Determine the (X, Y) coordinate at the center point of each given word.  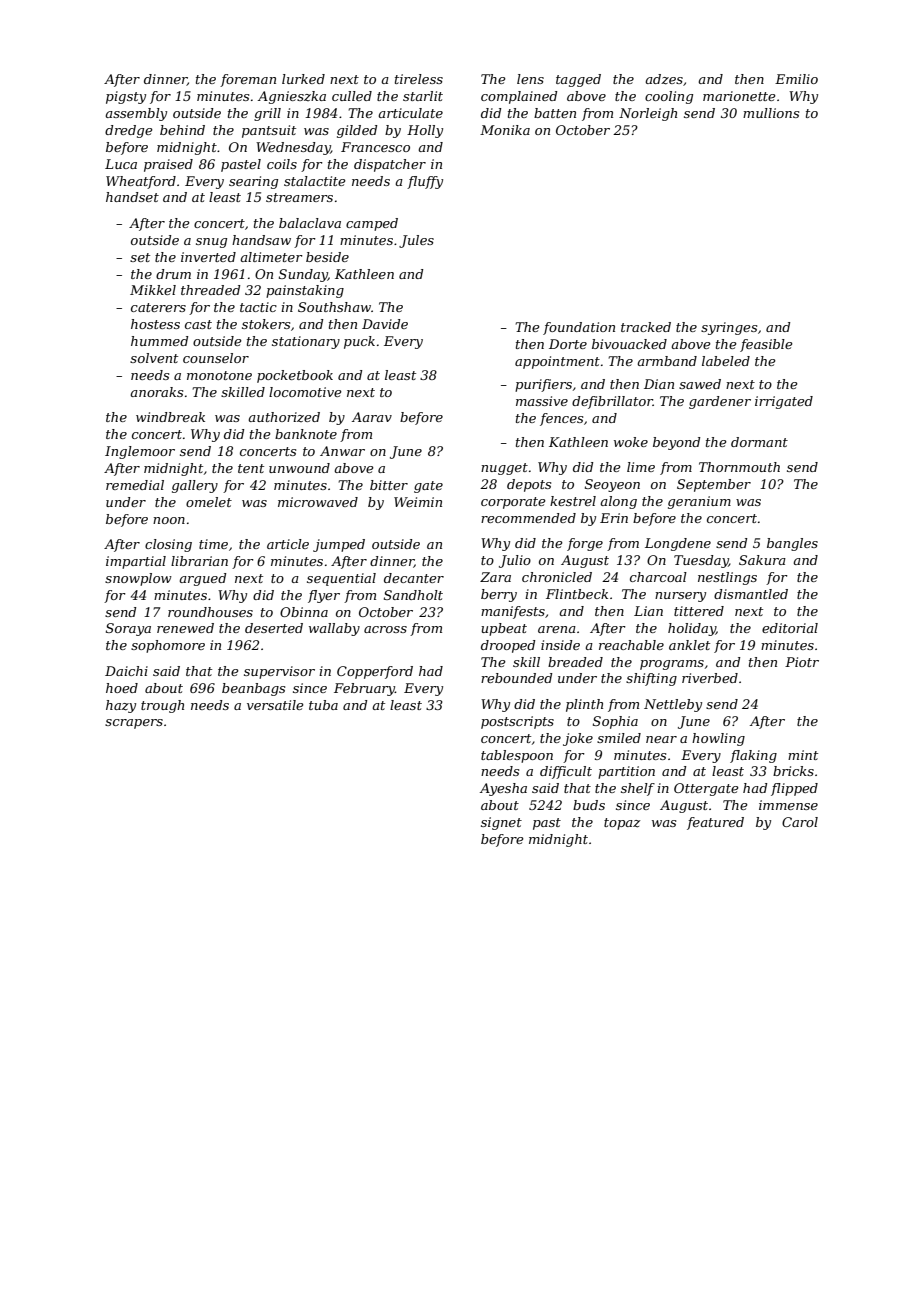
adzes (664, 79)
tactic (258, 307)
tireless (419, 79)
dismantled (751, 594)
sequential (341, 579)
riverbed (710, 678)
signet (501, 823)
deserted (274, 628)
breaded (575, 662)
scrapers (134, 724)
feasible (766, 345)
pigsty (126, 97)
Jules (416, 241)
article (288, 544)
